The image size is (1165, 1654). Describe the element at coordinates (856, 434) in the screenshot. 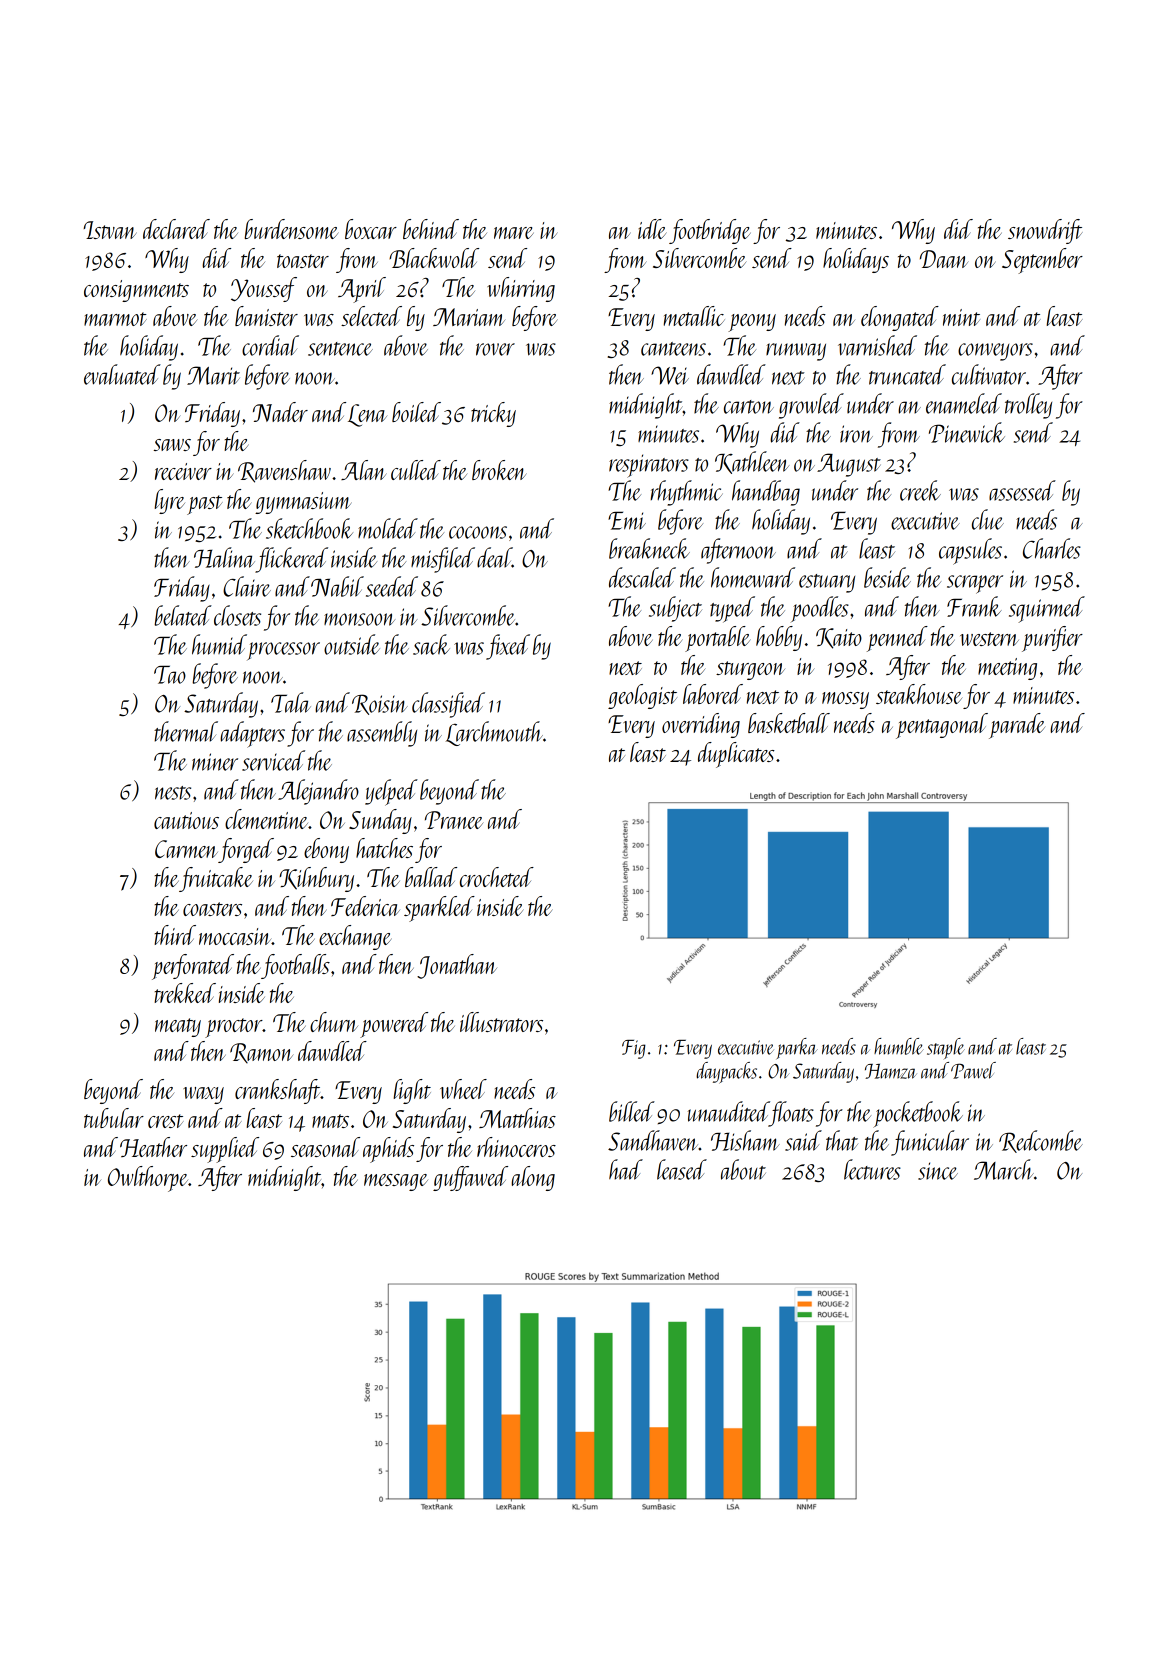

I see `iron` at that location.
